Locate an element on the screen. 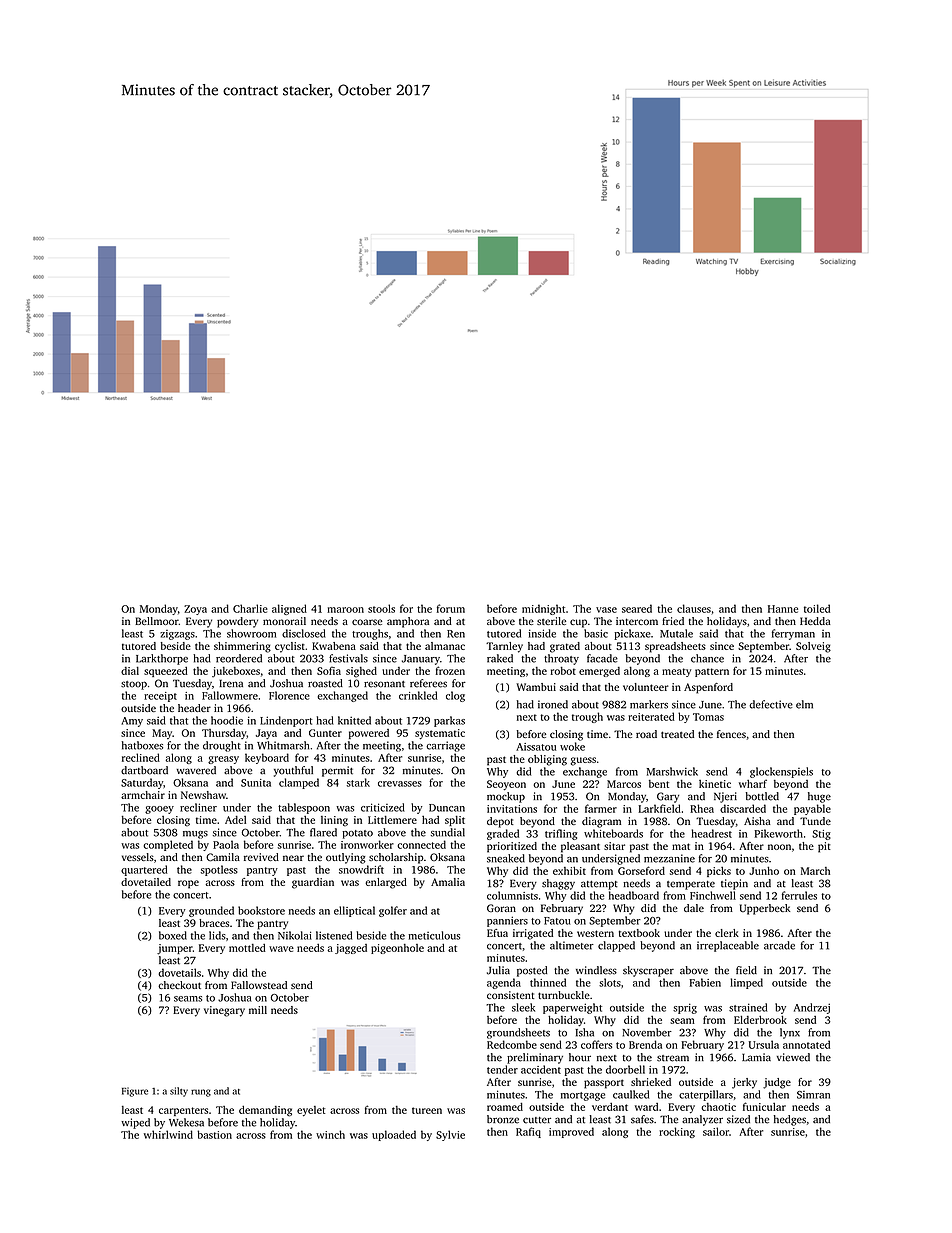  near is located at coordinates (293, 858).
